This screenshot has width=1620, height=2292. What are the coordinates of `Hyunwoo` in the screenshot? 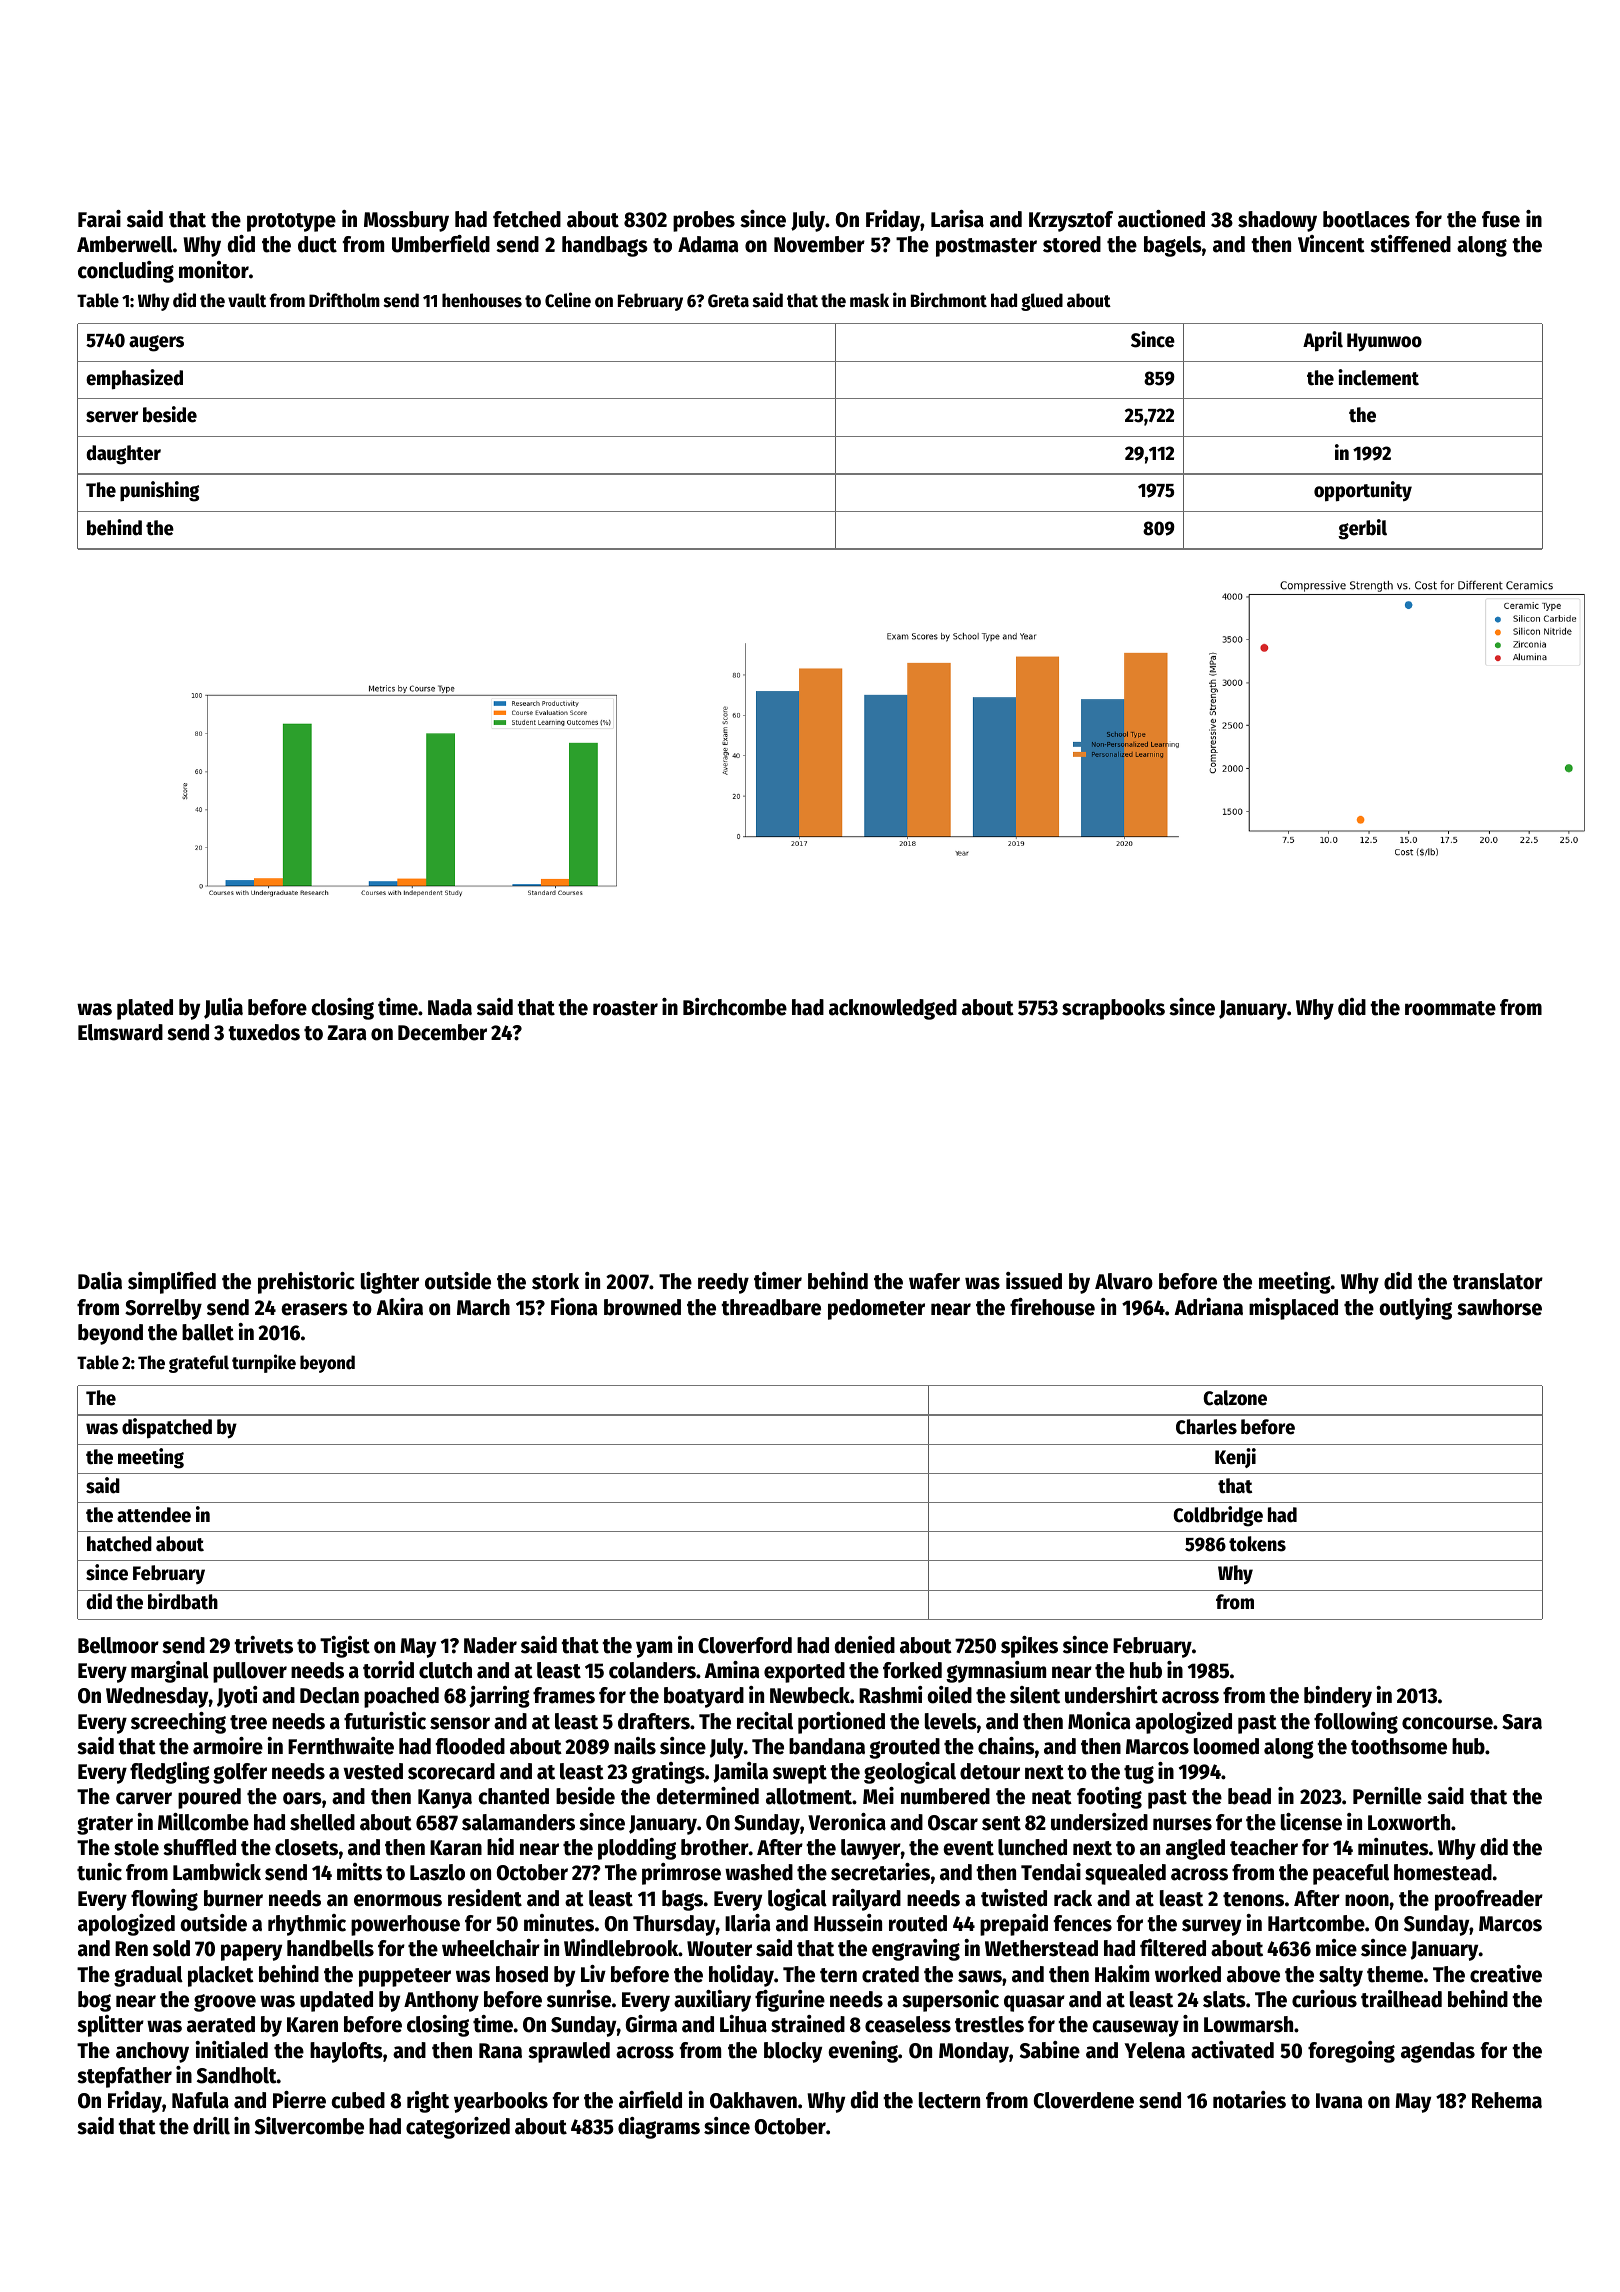 It's located at (1384, 342).
